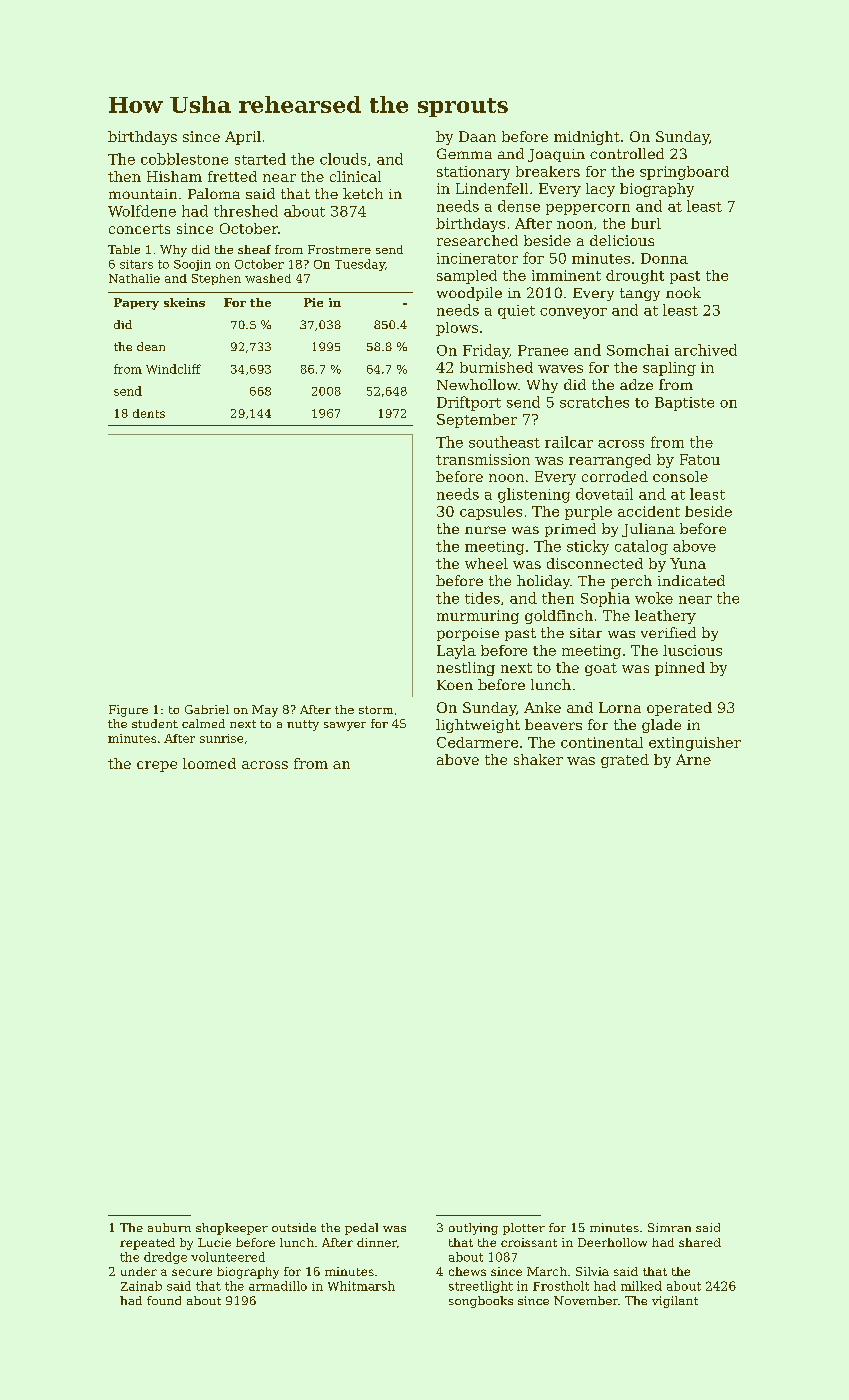 This document has width=849, height=1400. I want to click on shopkeeper, so click(232, 1229).
